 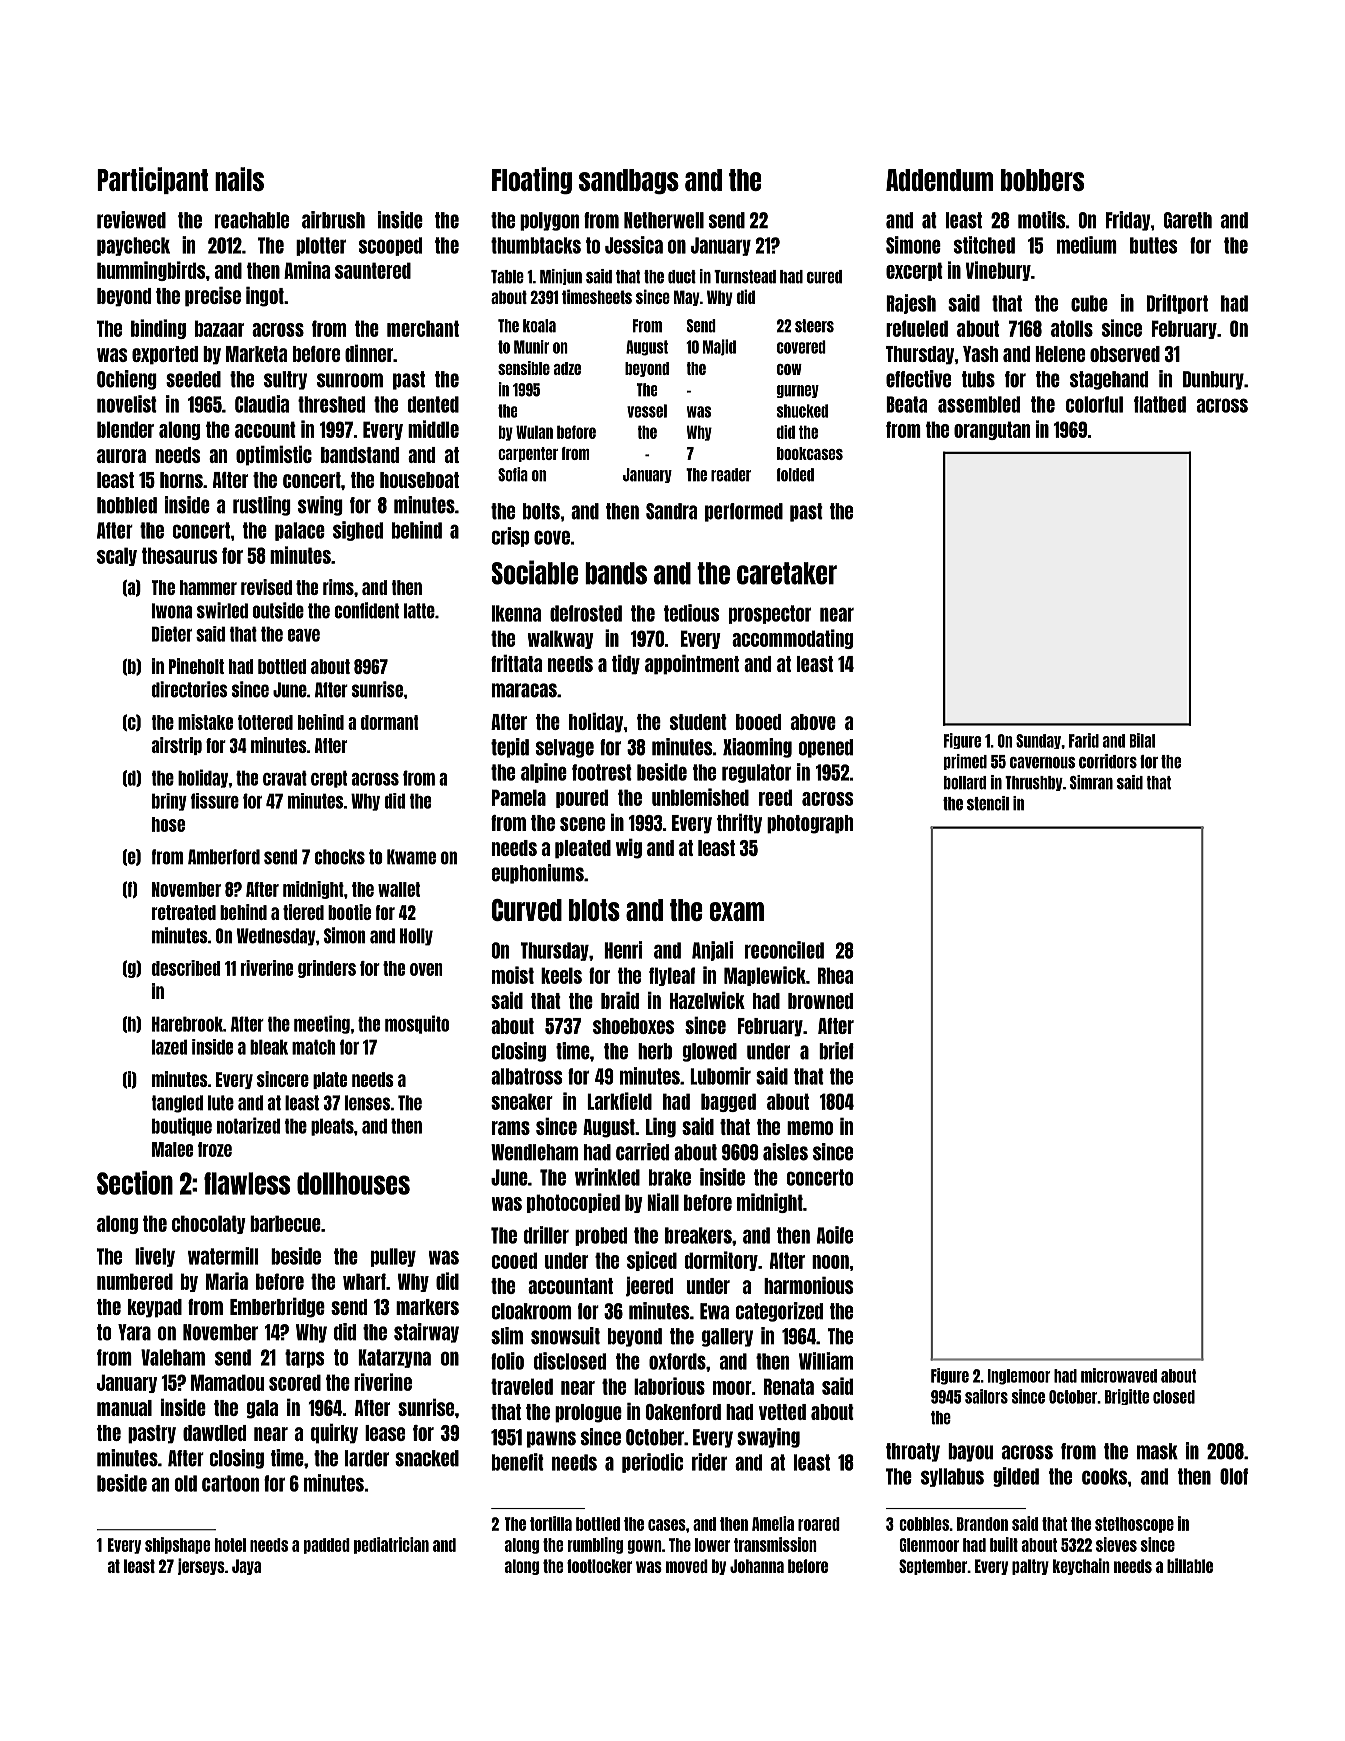 What do you see at coordinates (835, 1235) in the screenshot?
I see `Aoife` at bounding box center [835, 1235].
